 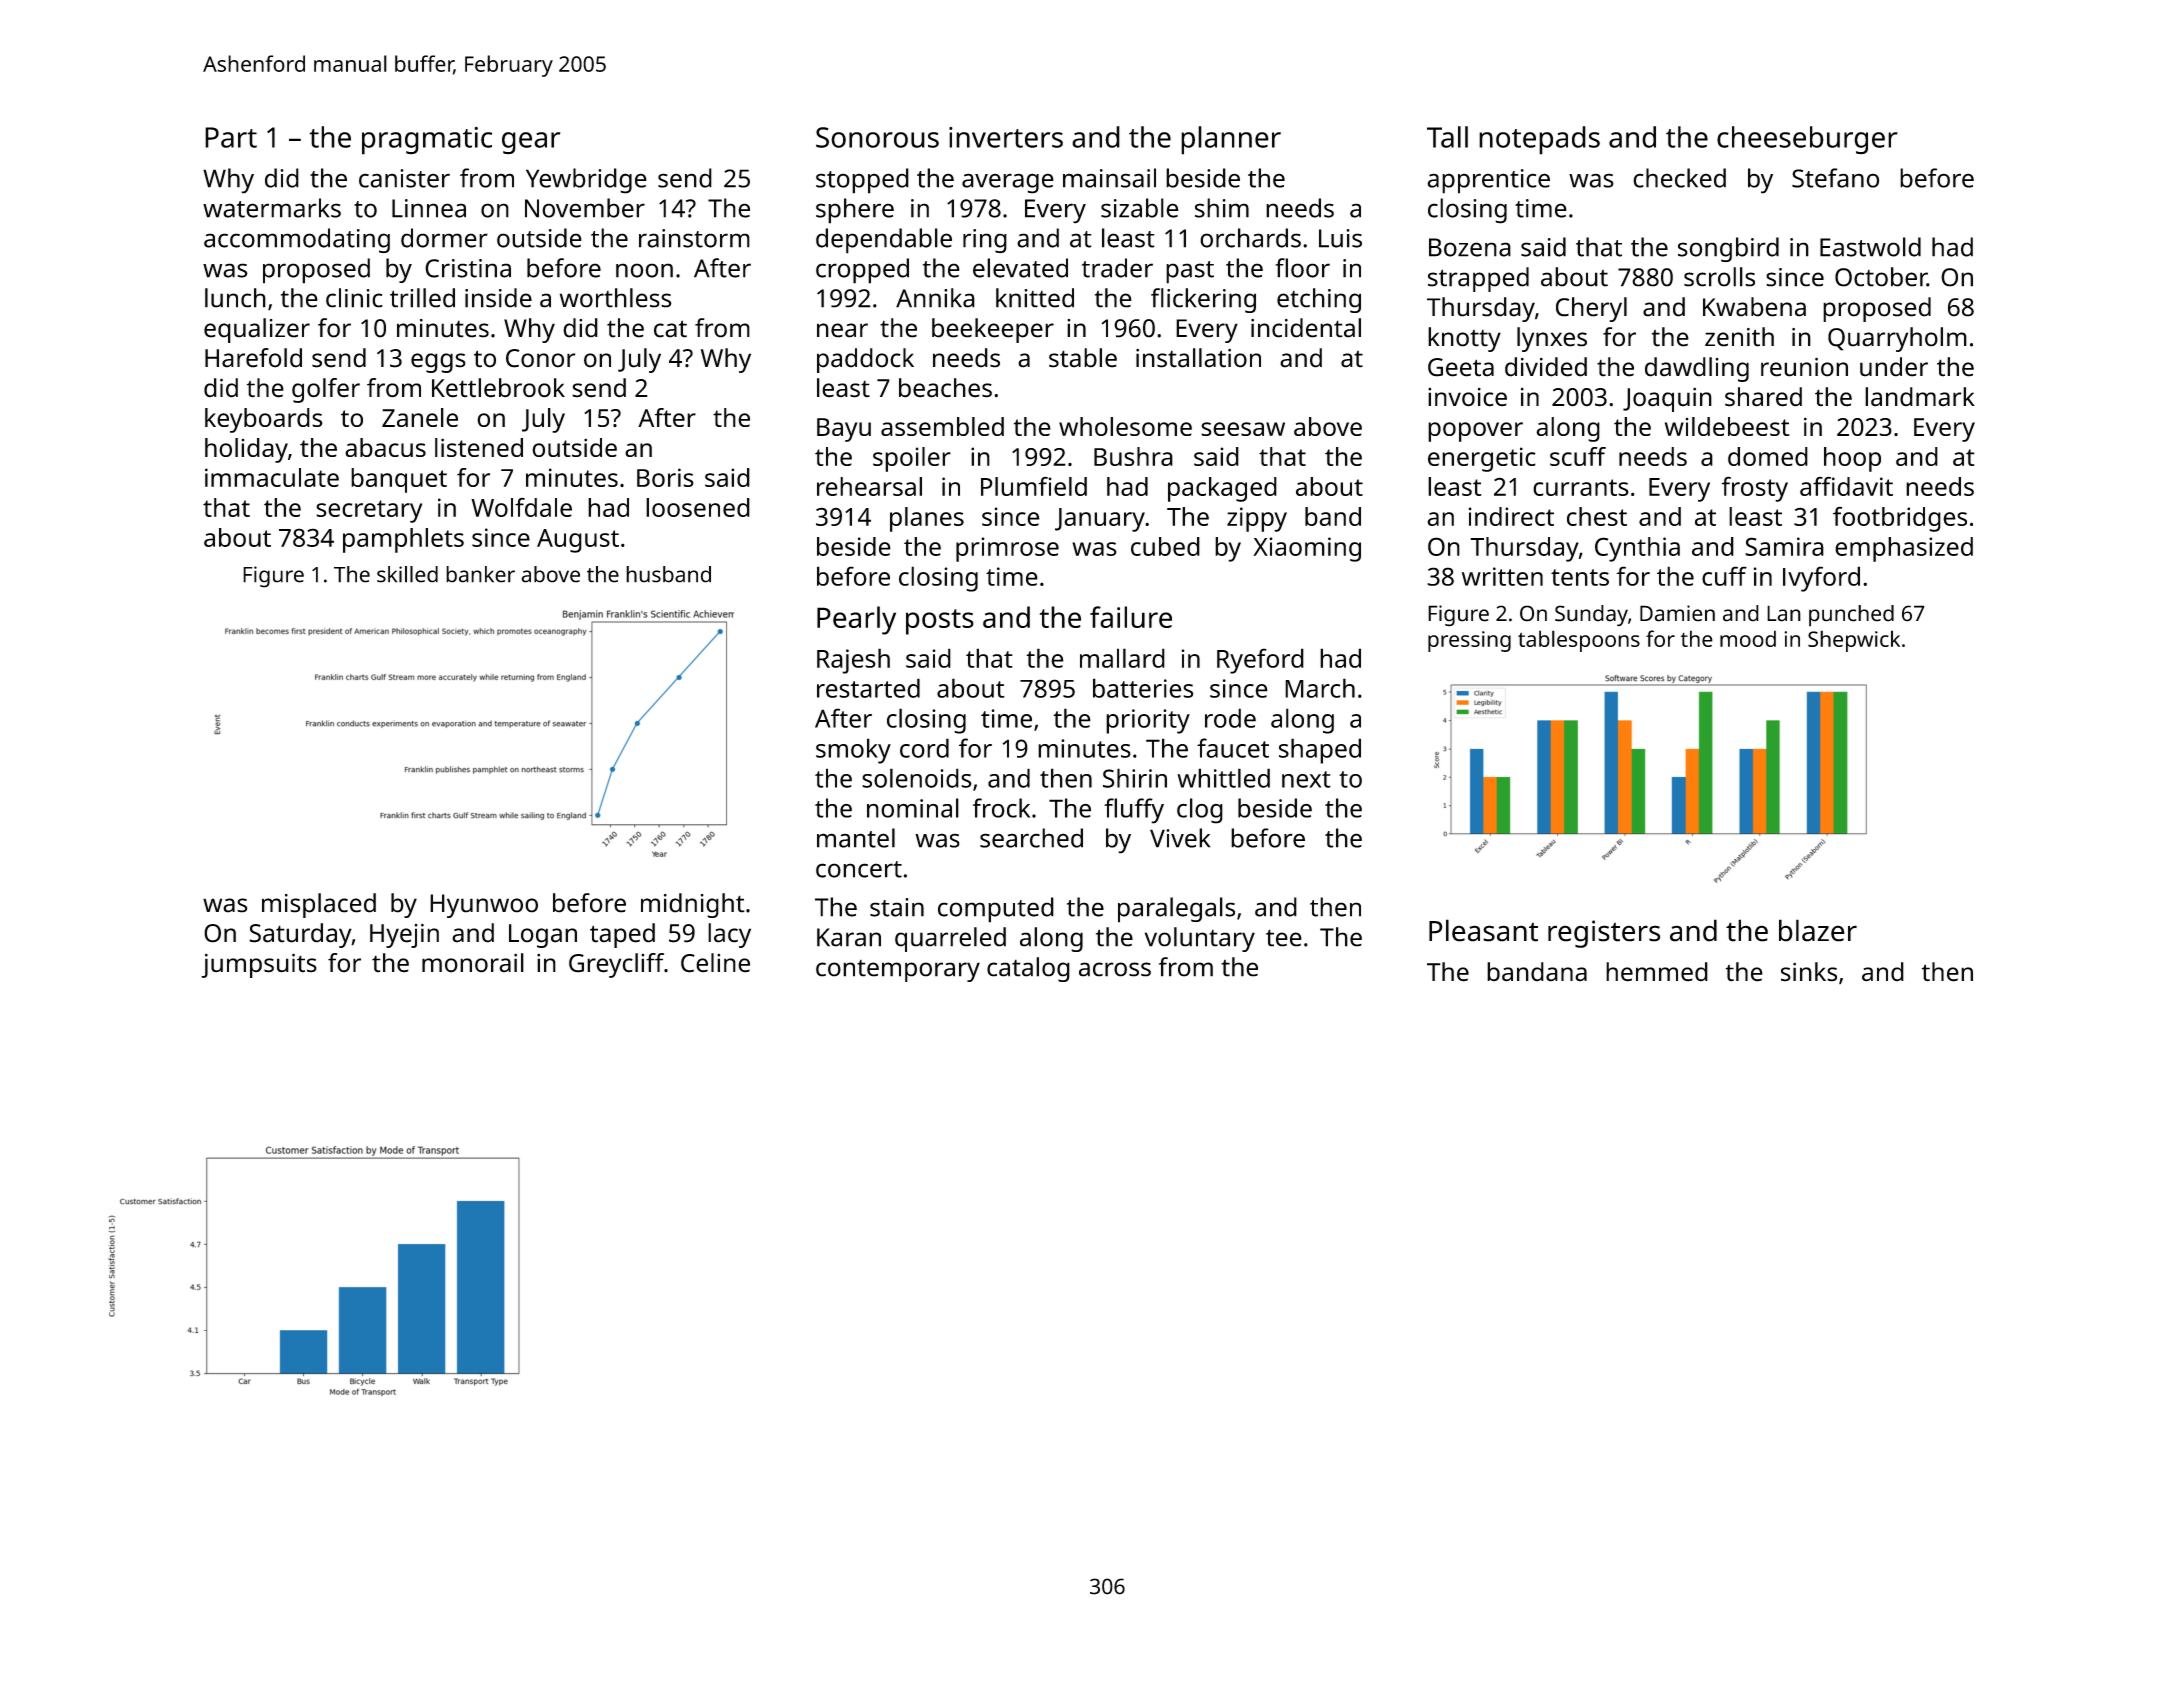 What do you see at coordinates (427, 141) in the page?
I see `pragmatic` at bounding box center [427, 141].
